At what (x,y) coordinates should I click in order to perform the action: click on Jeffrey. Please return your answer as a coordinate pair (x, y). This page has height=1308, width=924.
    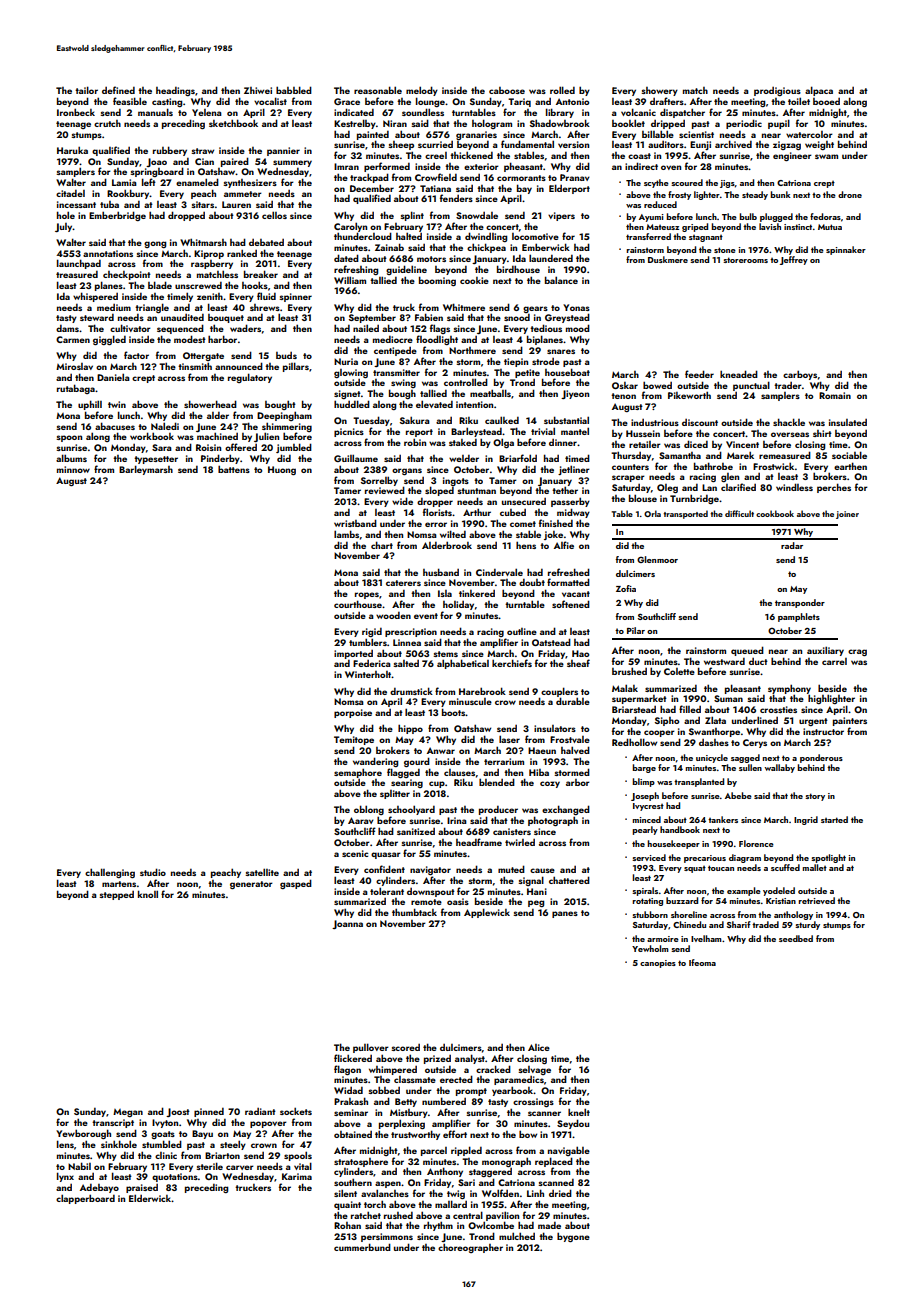
    Looking at the image, I should click on (794, 260).
